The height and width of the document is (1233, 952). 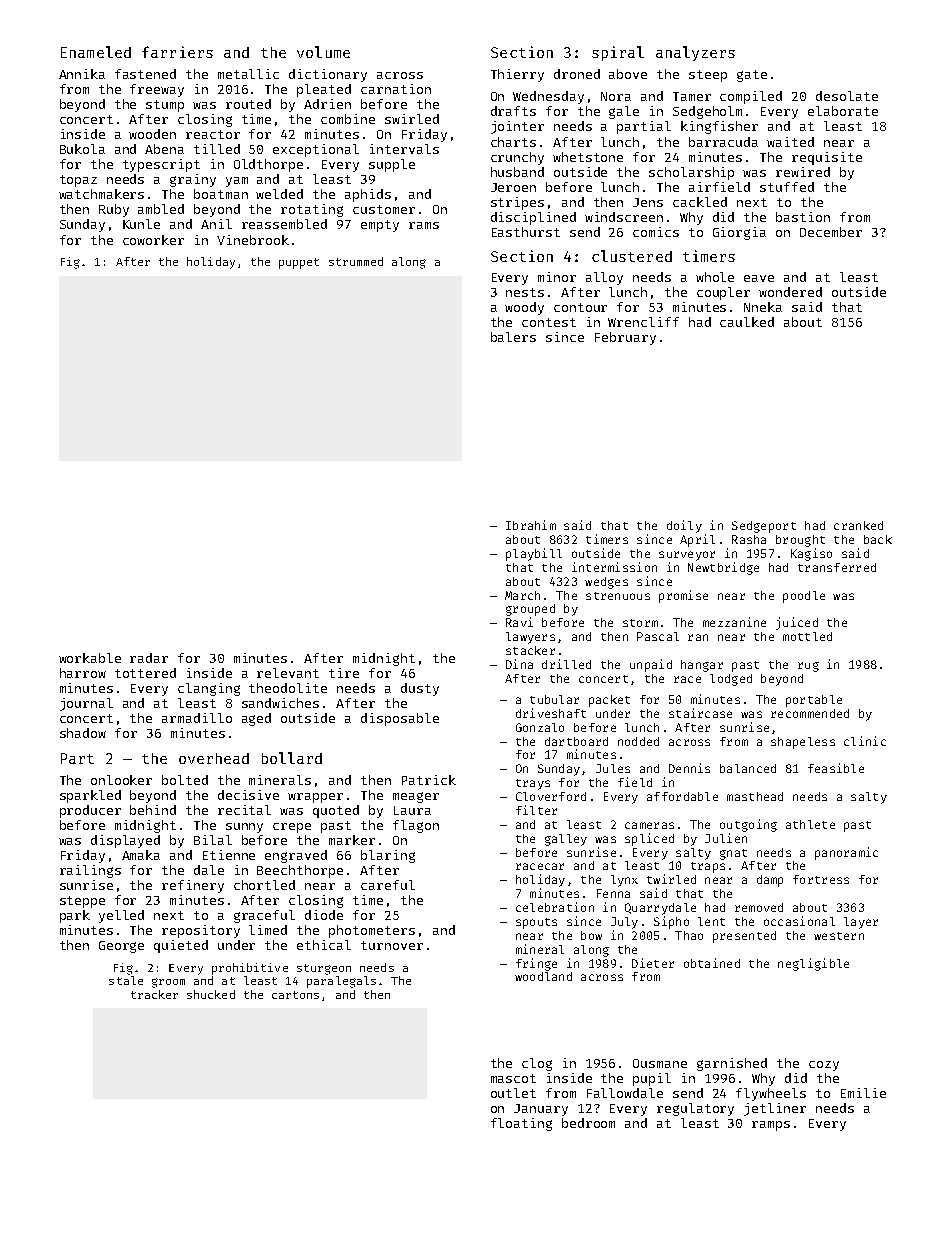 What do you see at coordinates (625, 338) in the document?
I see `February` at bounding box center [625, 338].
